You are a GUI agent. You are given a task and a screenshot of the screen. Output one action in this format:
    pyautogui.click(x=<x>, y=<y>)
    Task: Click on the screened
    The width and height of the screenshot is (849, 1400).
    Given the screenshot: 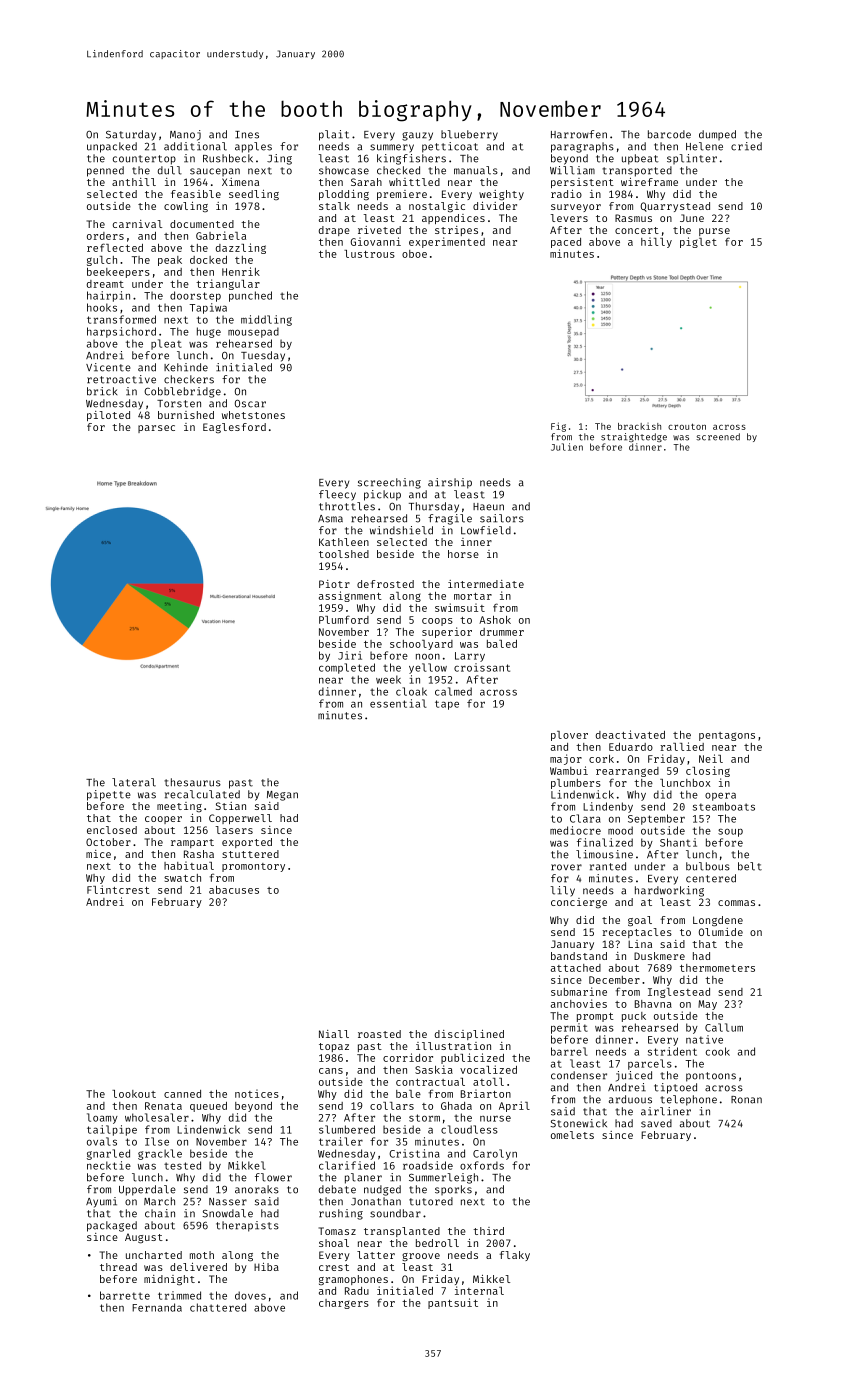 What is the action you would take?
    pyautogui.click(x=718, y=437)
